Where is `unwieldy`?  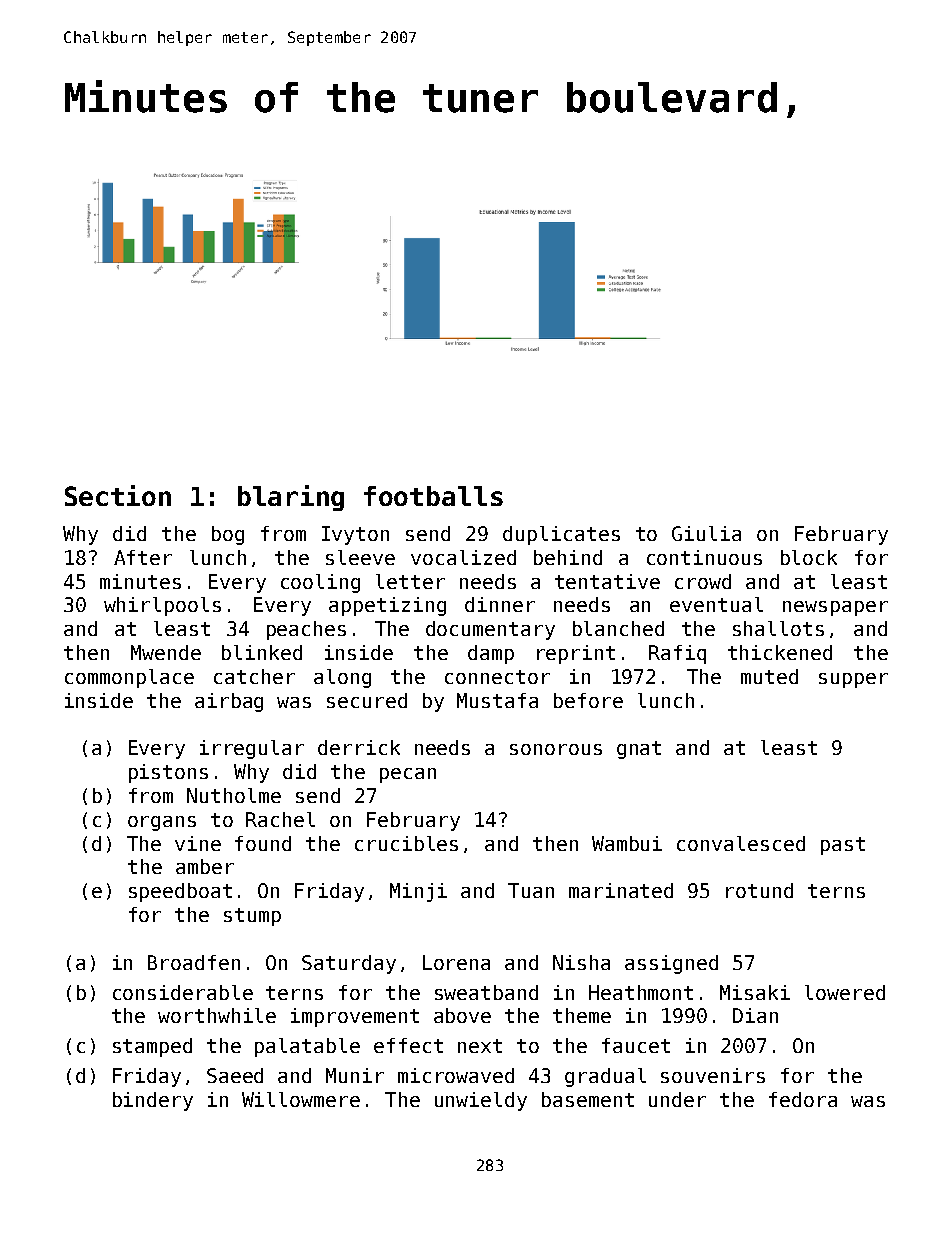 unwieldy is located at coordinates (481, 1101).
